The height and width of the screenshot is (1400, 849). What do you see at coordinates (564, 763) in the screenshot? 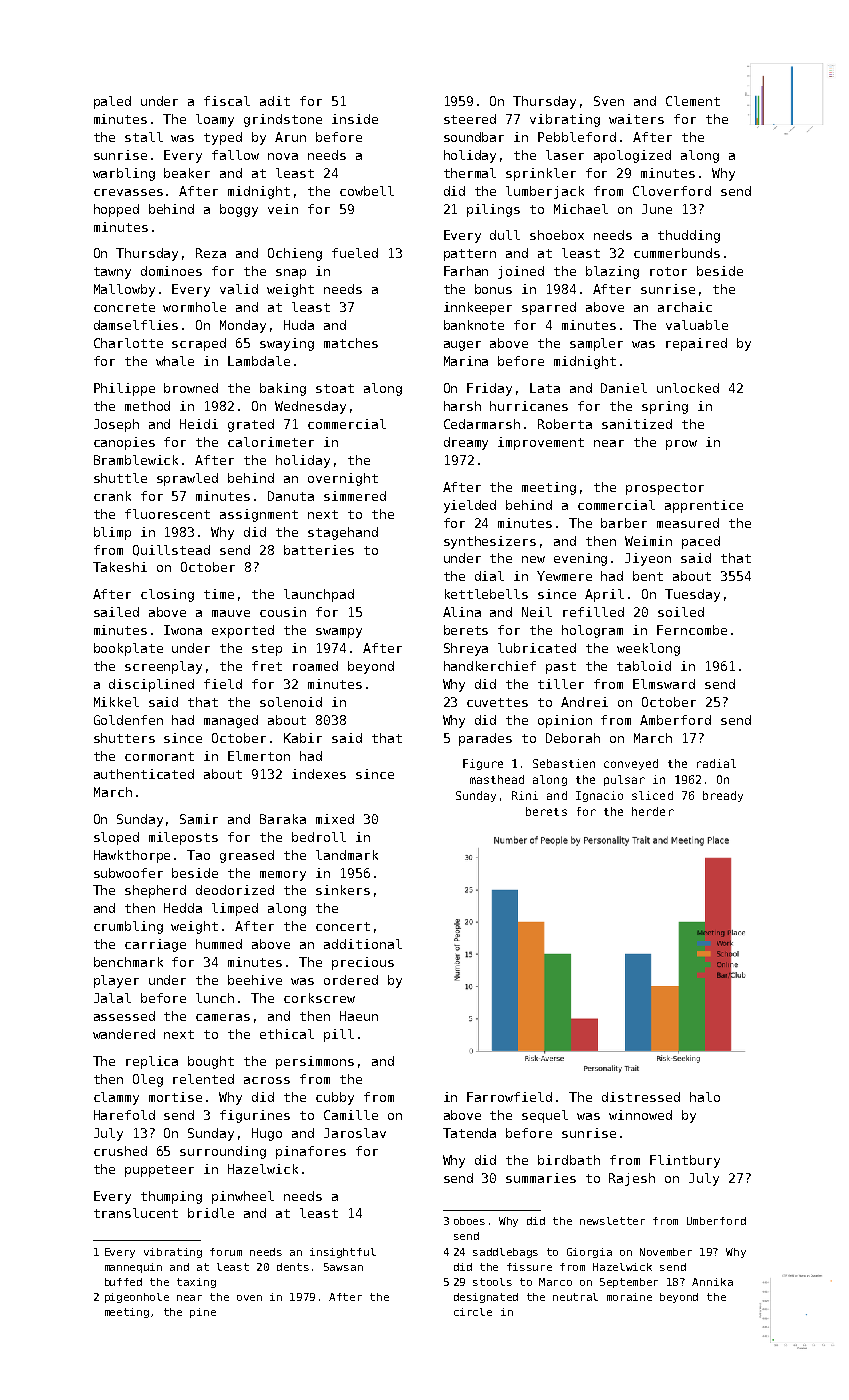
I see `Sebastien` at bounding box center [564, 763].
